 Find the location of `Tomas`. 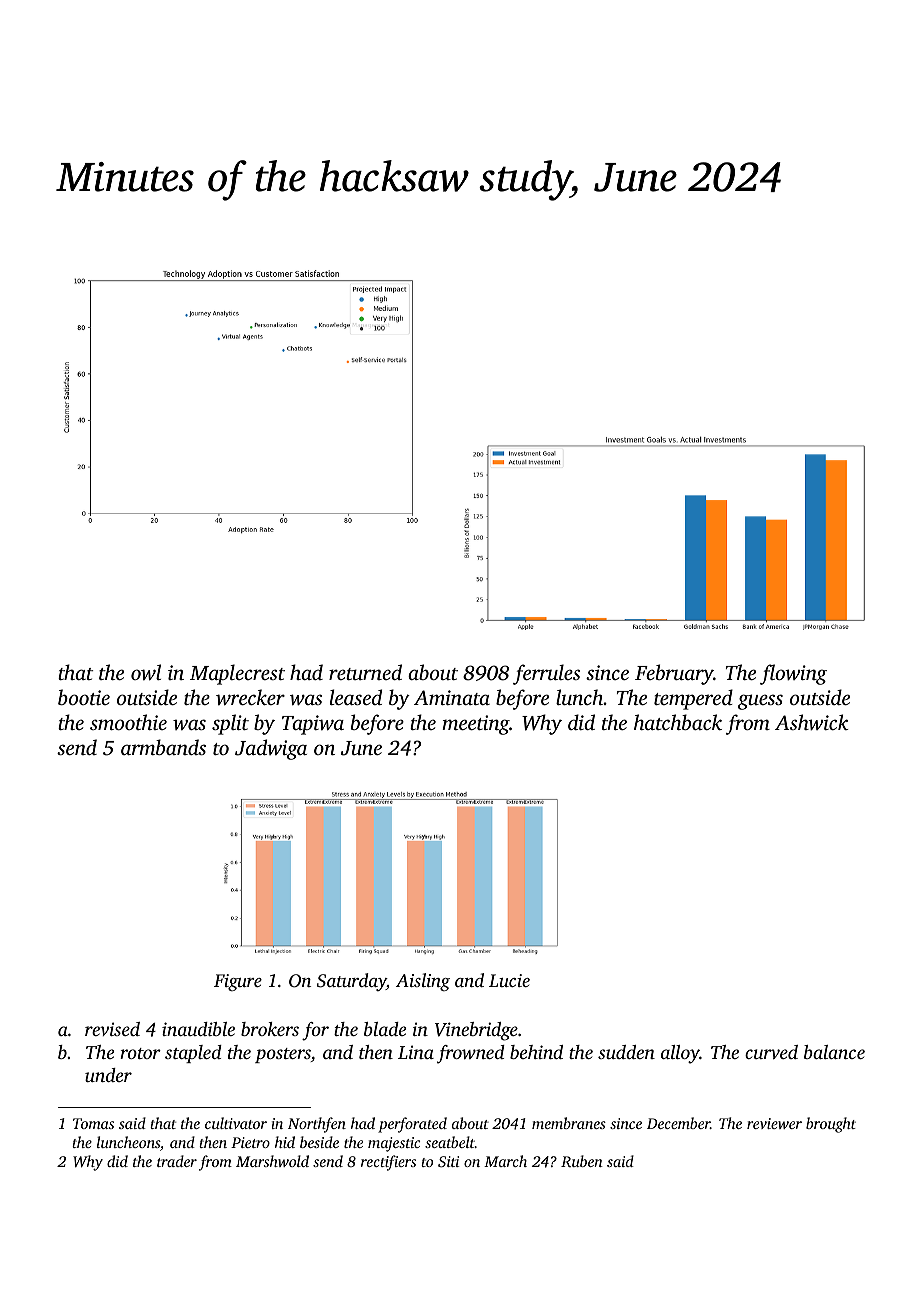

Tomas is located at coordinates (93, 1123).
